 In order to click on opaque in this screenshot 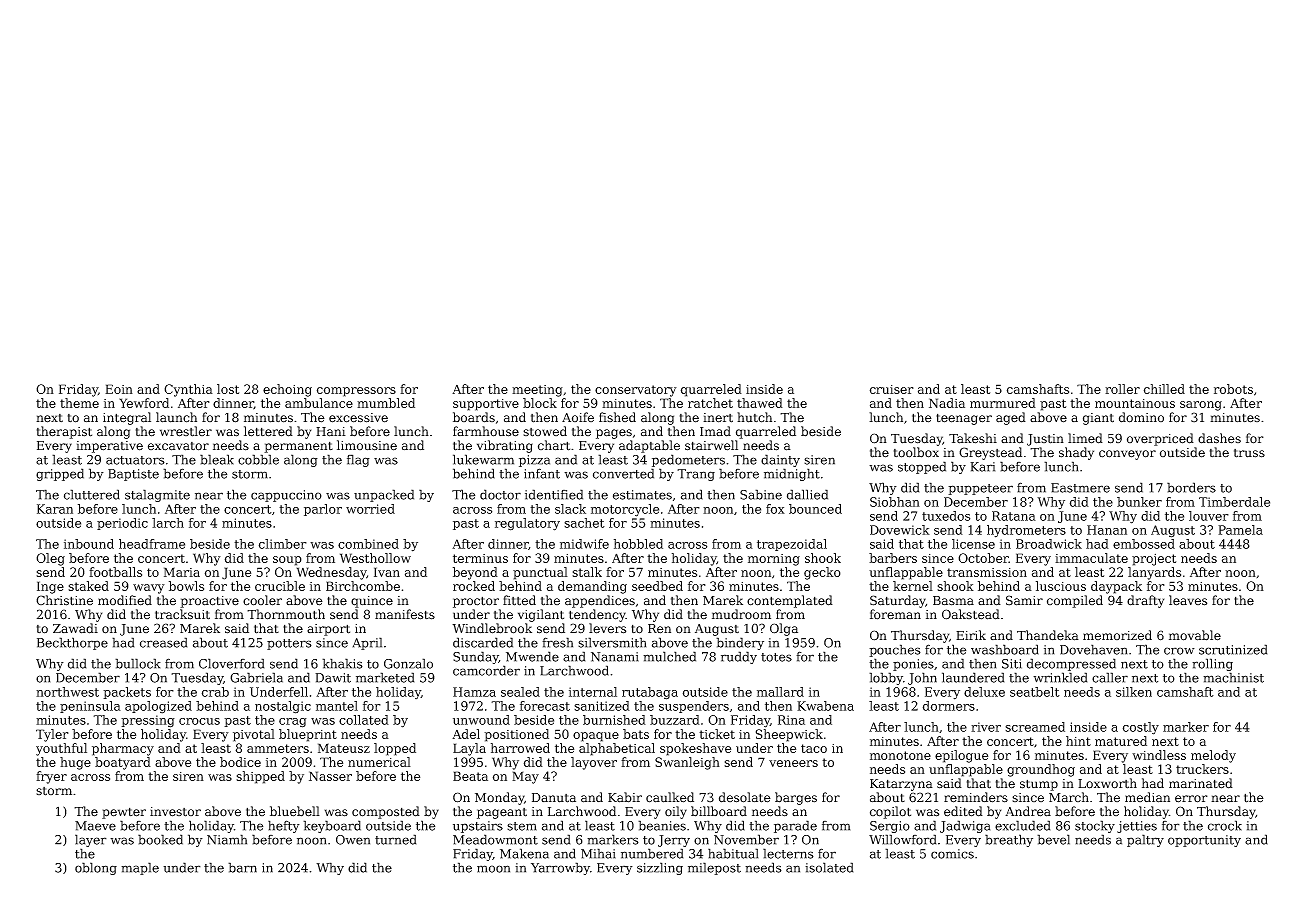, I will do `click(596, 737)`.
